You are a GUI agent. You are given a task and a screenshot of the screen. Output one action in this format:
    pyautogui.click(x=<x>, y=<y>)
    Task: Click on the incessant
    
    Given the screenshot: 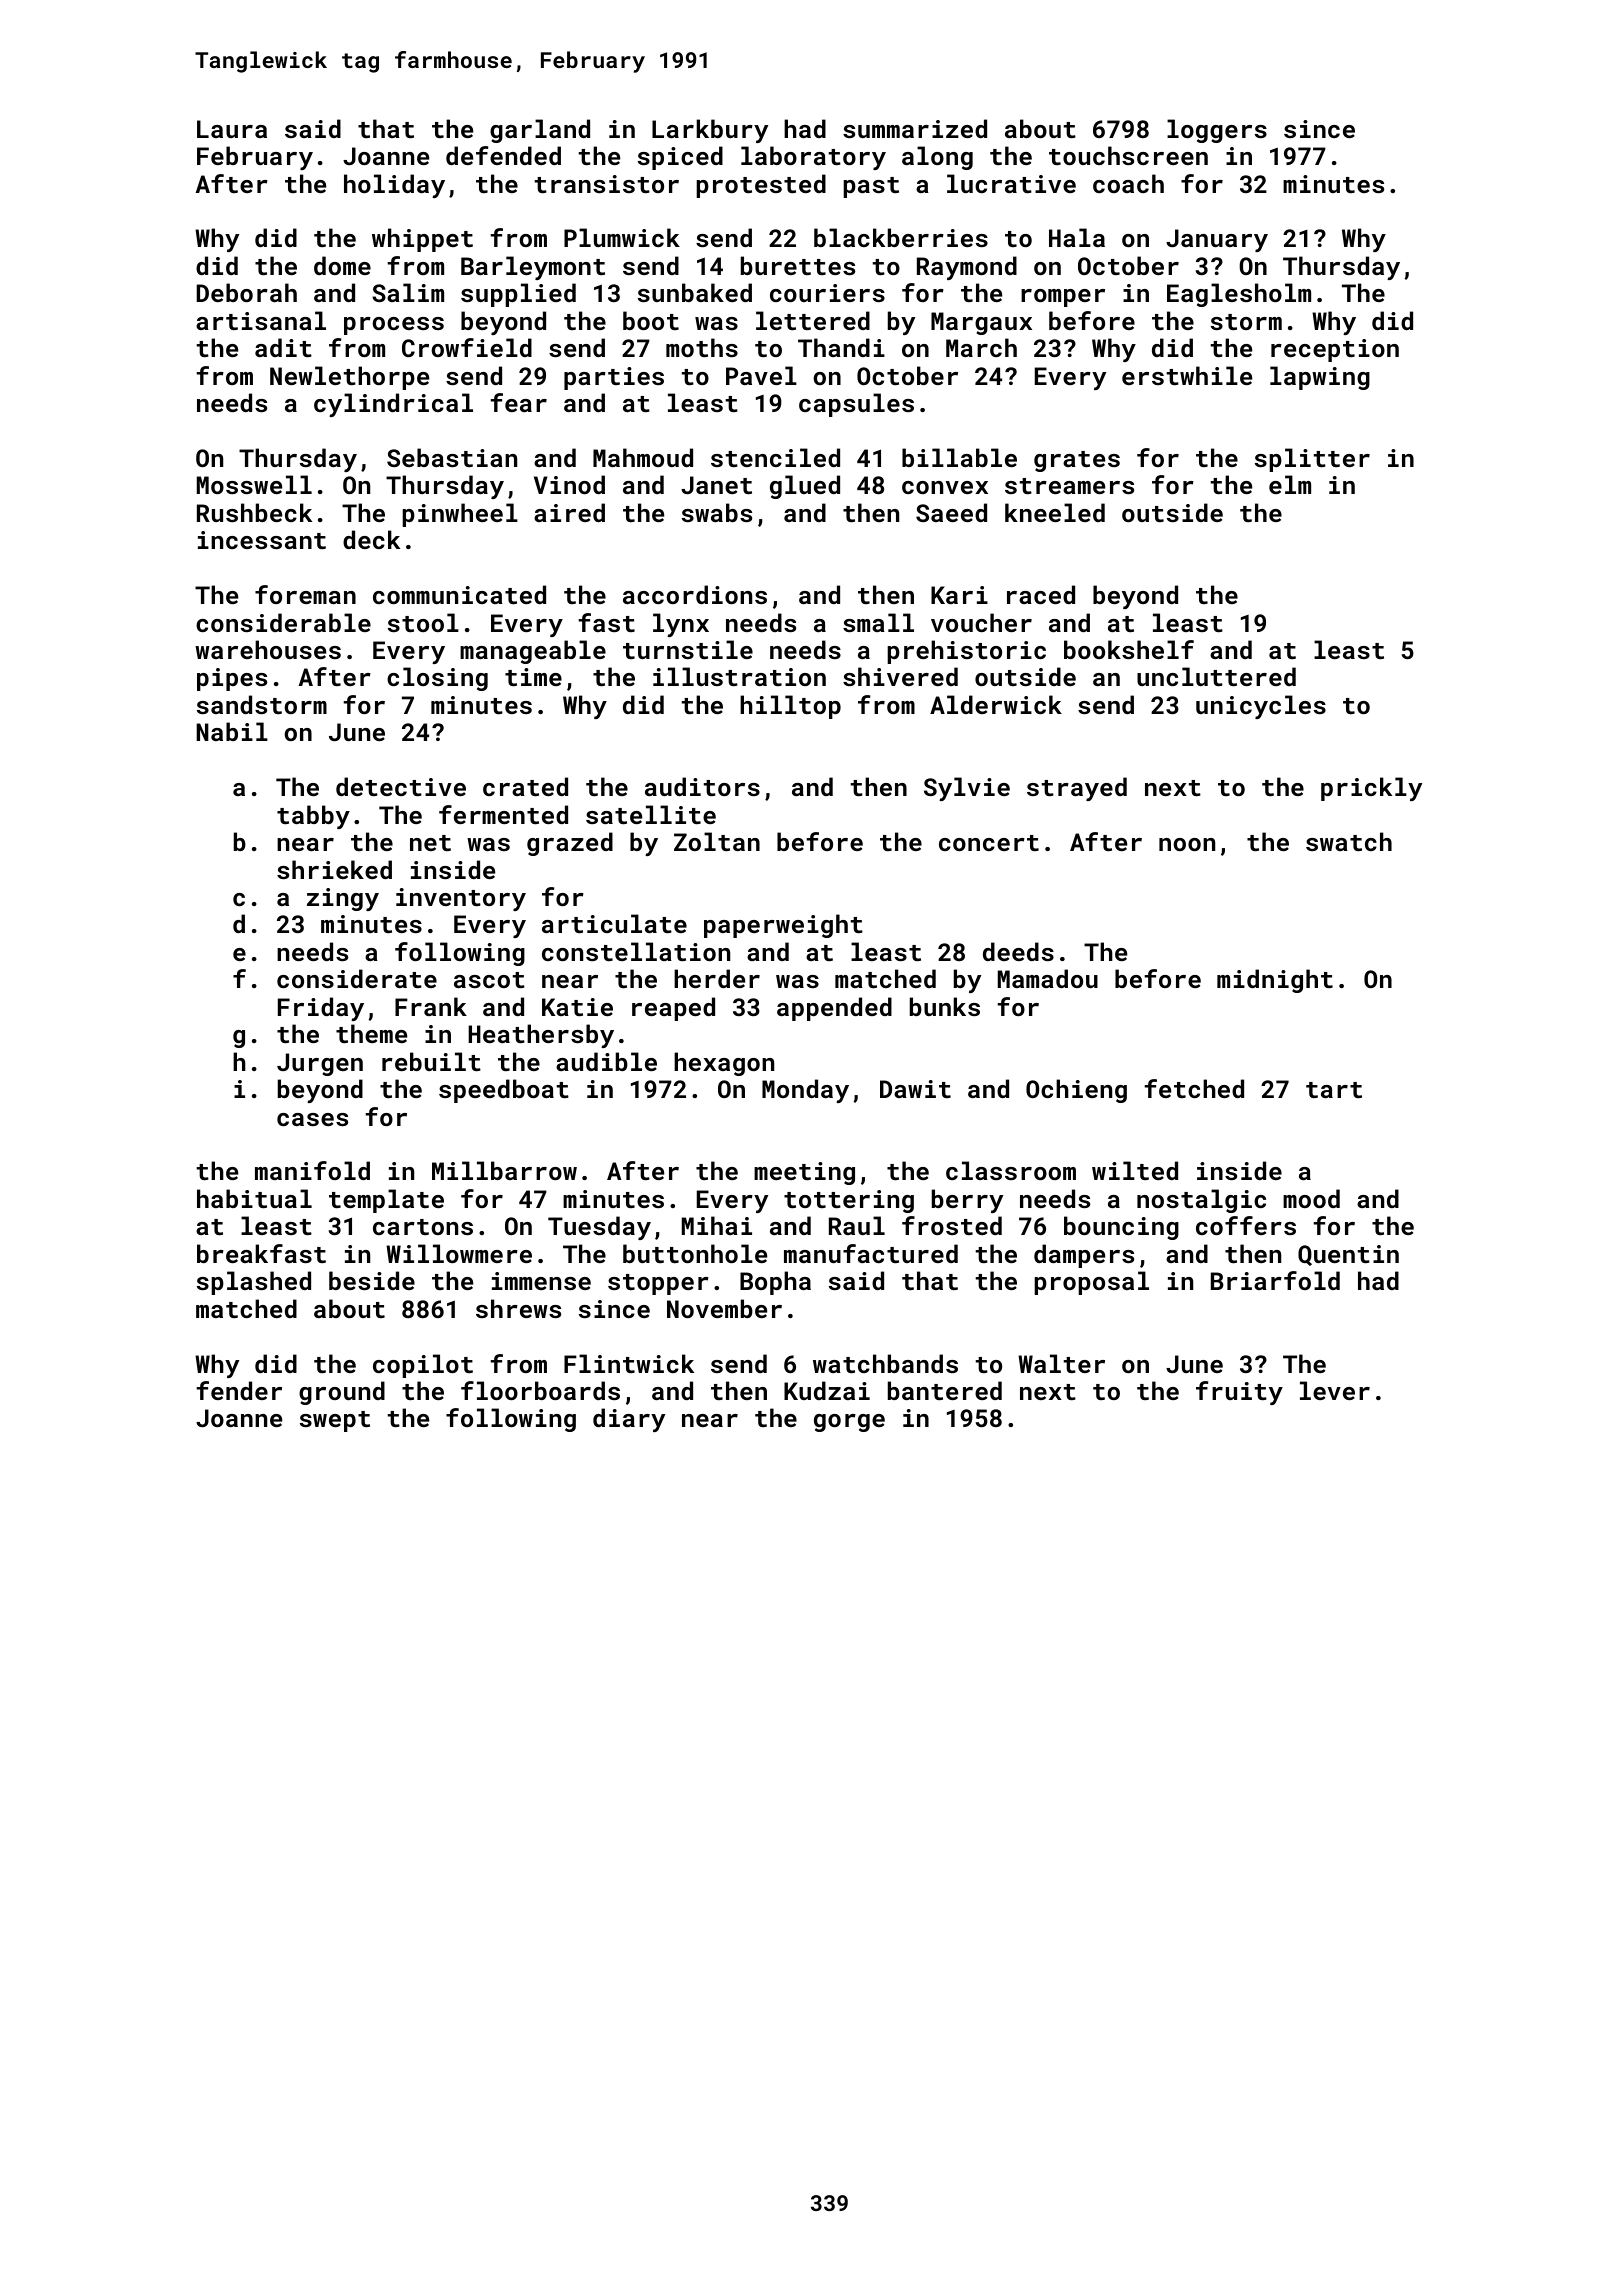 What is the action you would take?
    pyautogui.click(x=262, y=540)
